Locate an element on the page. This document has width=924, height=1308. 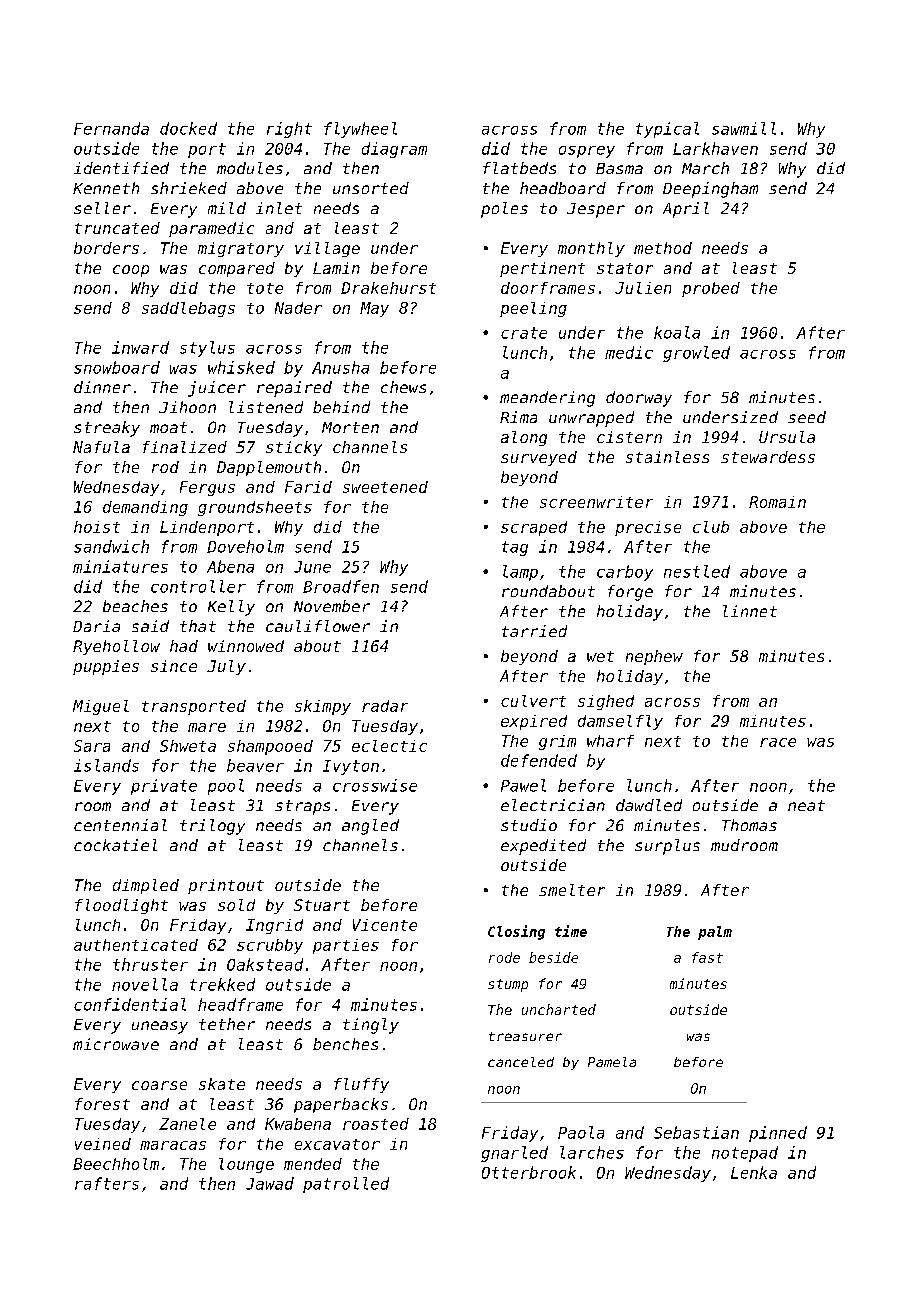
borders is located at coordinates (106, 248).
